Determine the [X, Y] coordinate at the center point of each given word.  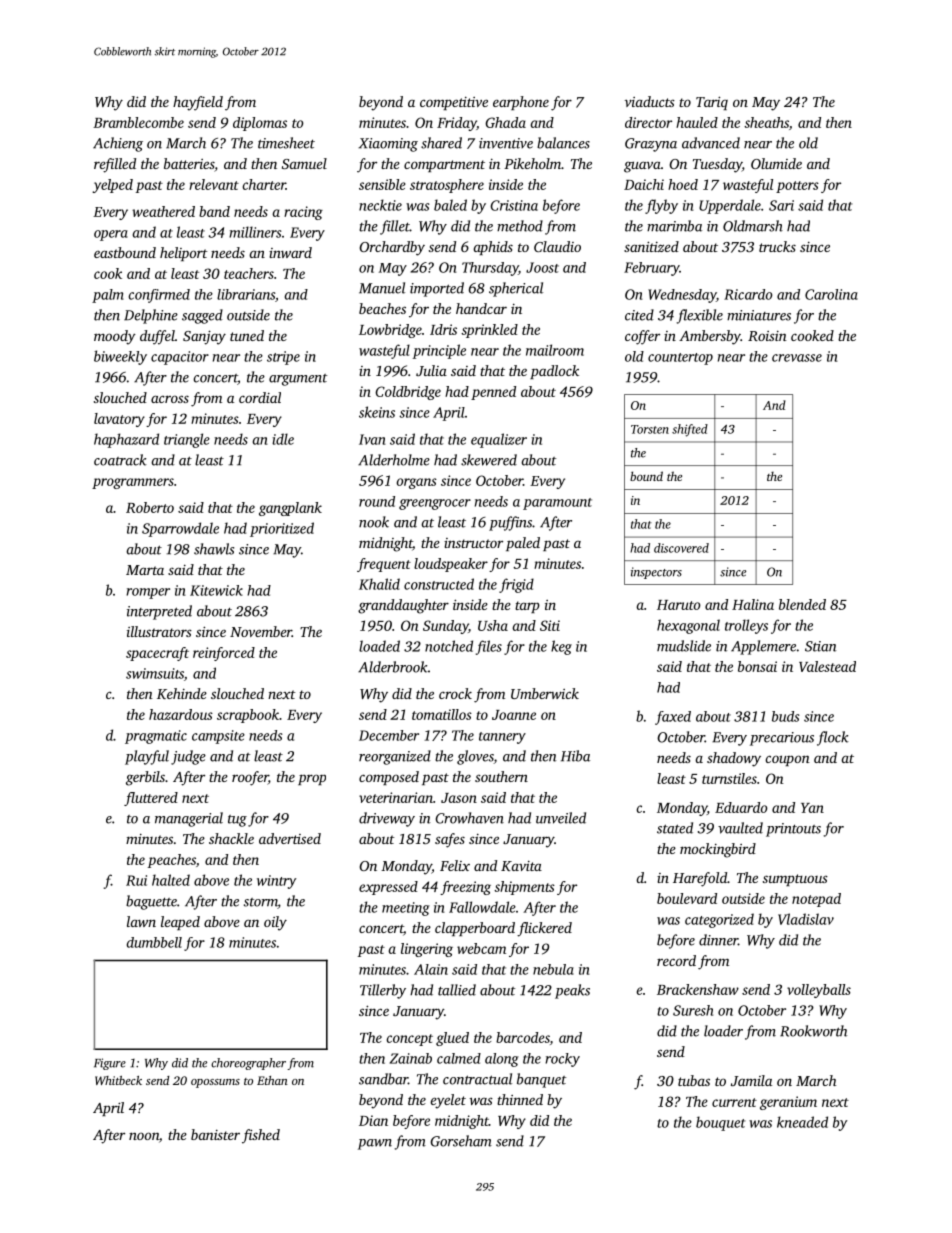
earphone [521, 103]
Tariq [712, 103]
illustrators [159, 631]
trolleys [746, 626]
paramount [557, 504]
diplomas [260, 124]
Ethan [272, 1080]
